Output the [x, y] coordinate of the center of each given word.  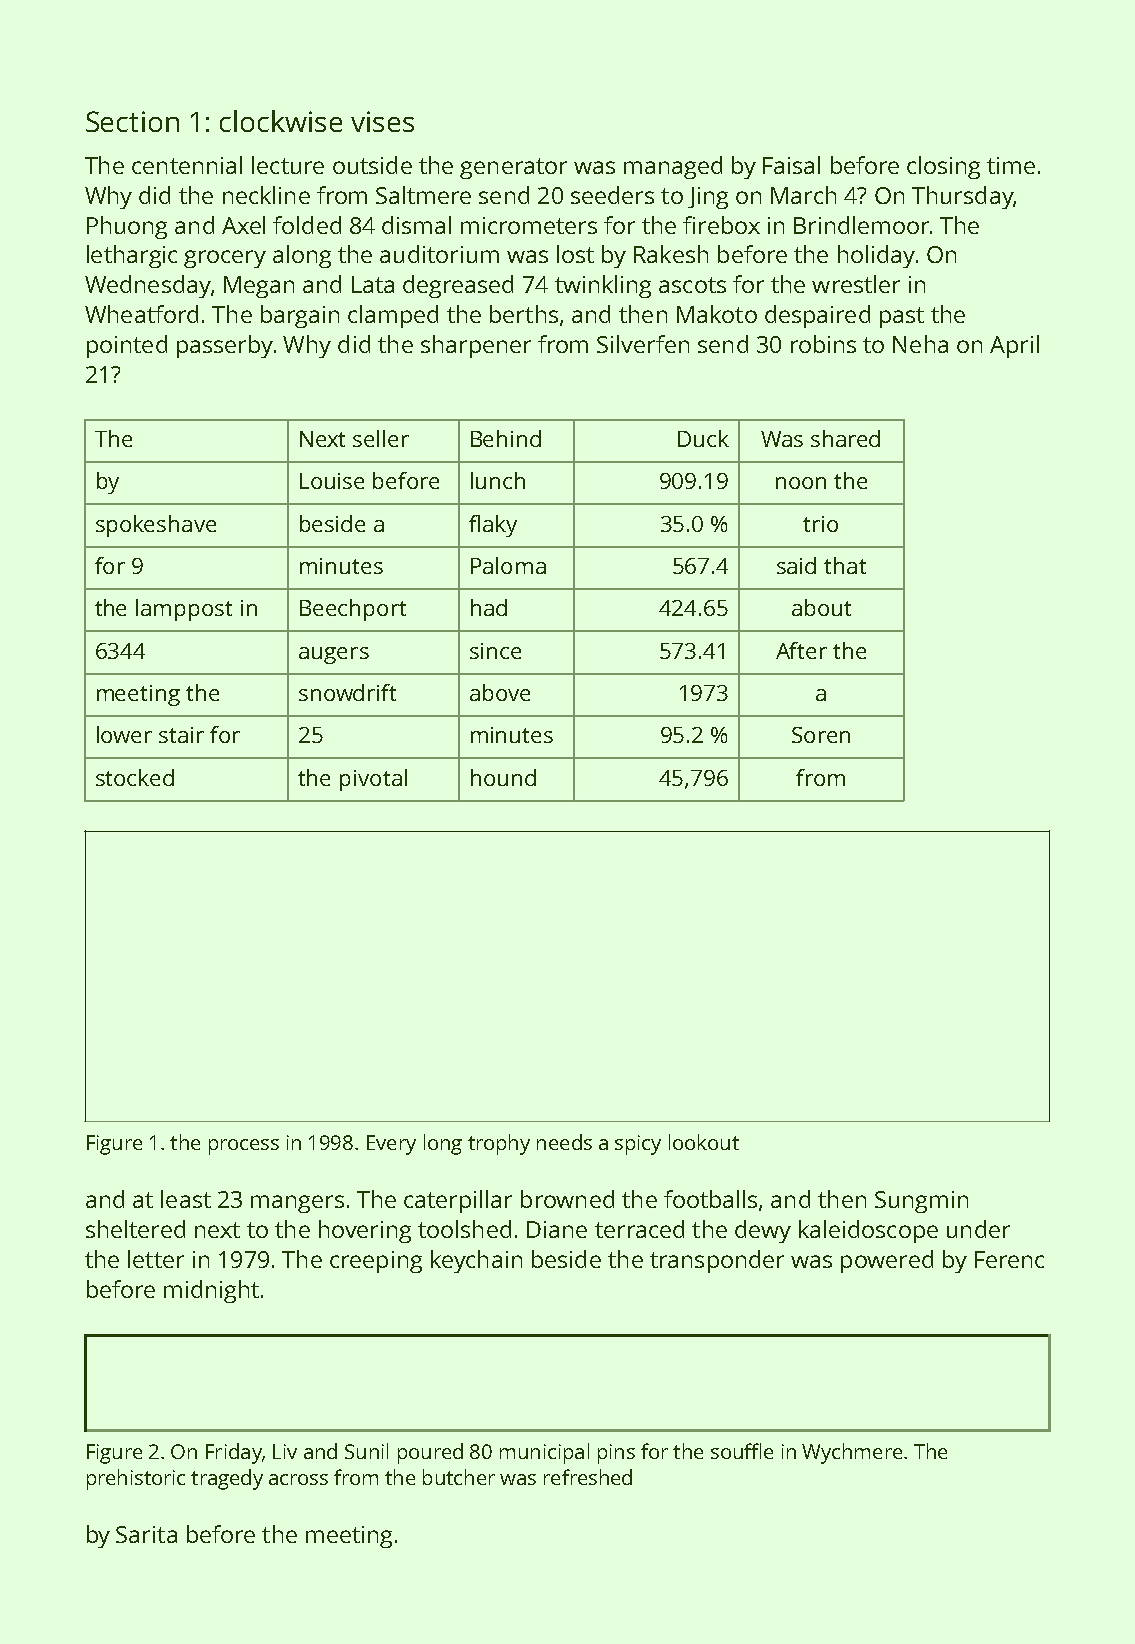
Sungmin [921, 1202]
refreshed [588, 1477]
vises [382, 121]
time [1011, 165]
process [244, 1147]
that [845, 565]
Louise [332, 481]
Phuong [127, 227]
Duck [703, 438]
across [298, 1479]
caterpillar [458, 1201]
